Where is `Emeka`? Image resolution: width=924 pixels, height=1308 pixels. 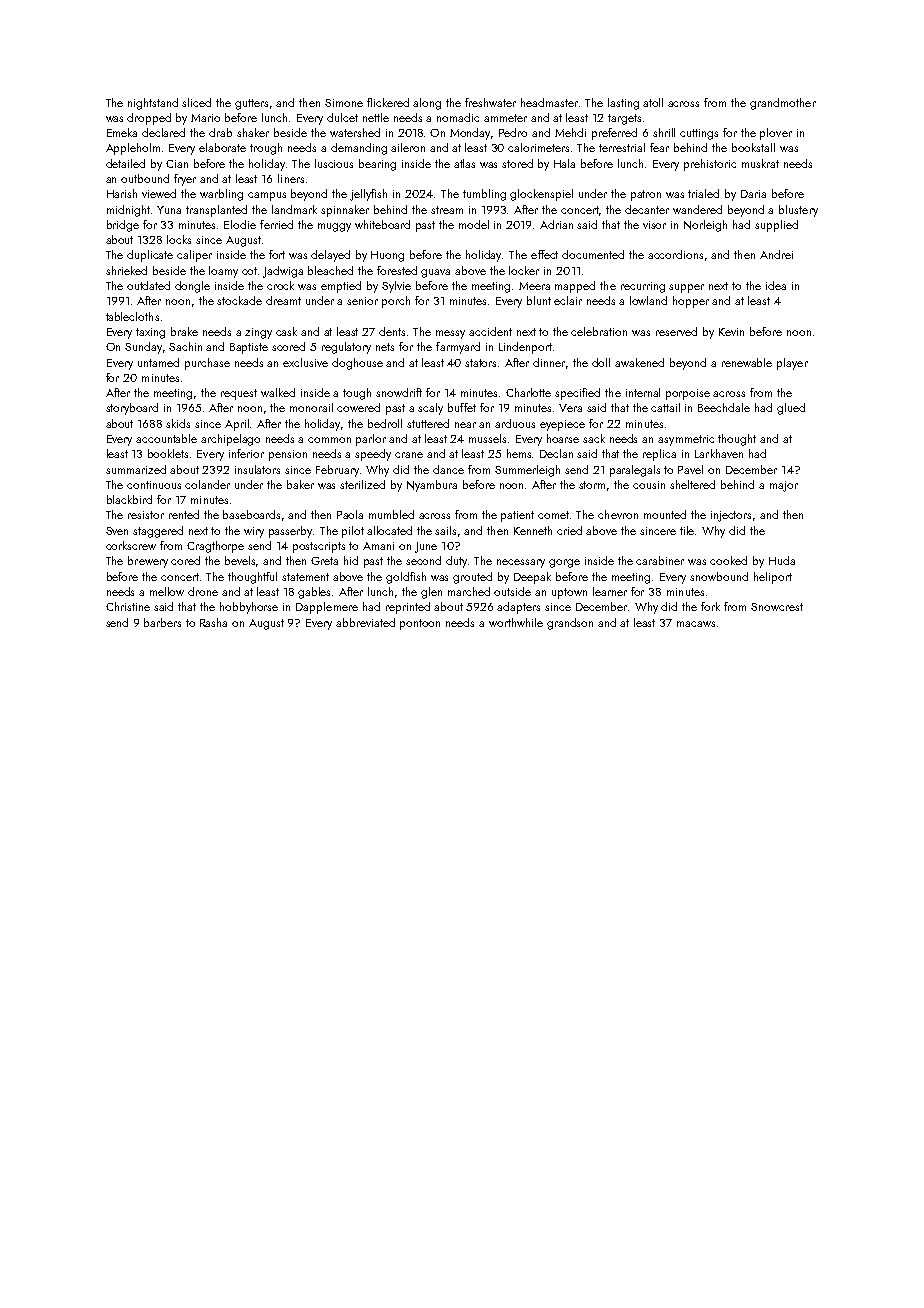 Emeka is located at coordinates (122, 132).
